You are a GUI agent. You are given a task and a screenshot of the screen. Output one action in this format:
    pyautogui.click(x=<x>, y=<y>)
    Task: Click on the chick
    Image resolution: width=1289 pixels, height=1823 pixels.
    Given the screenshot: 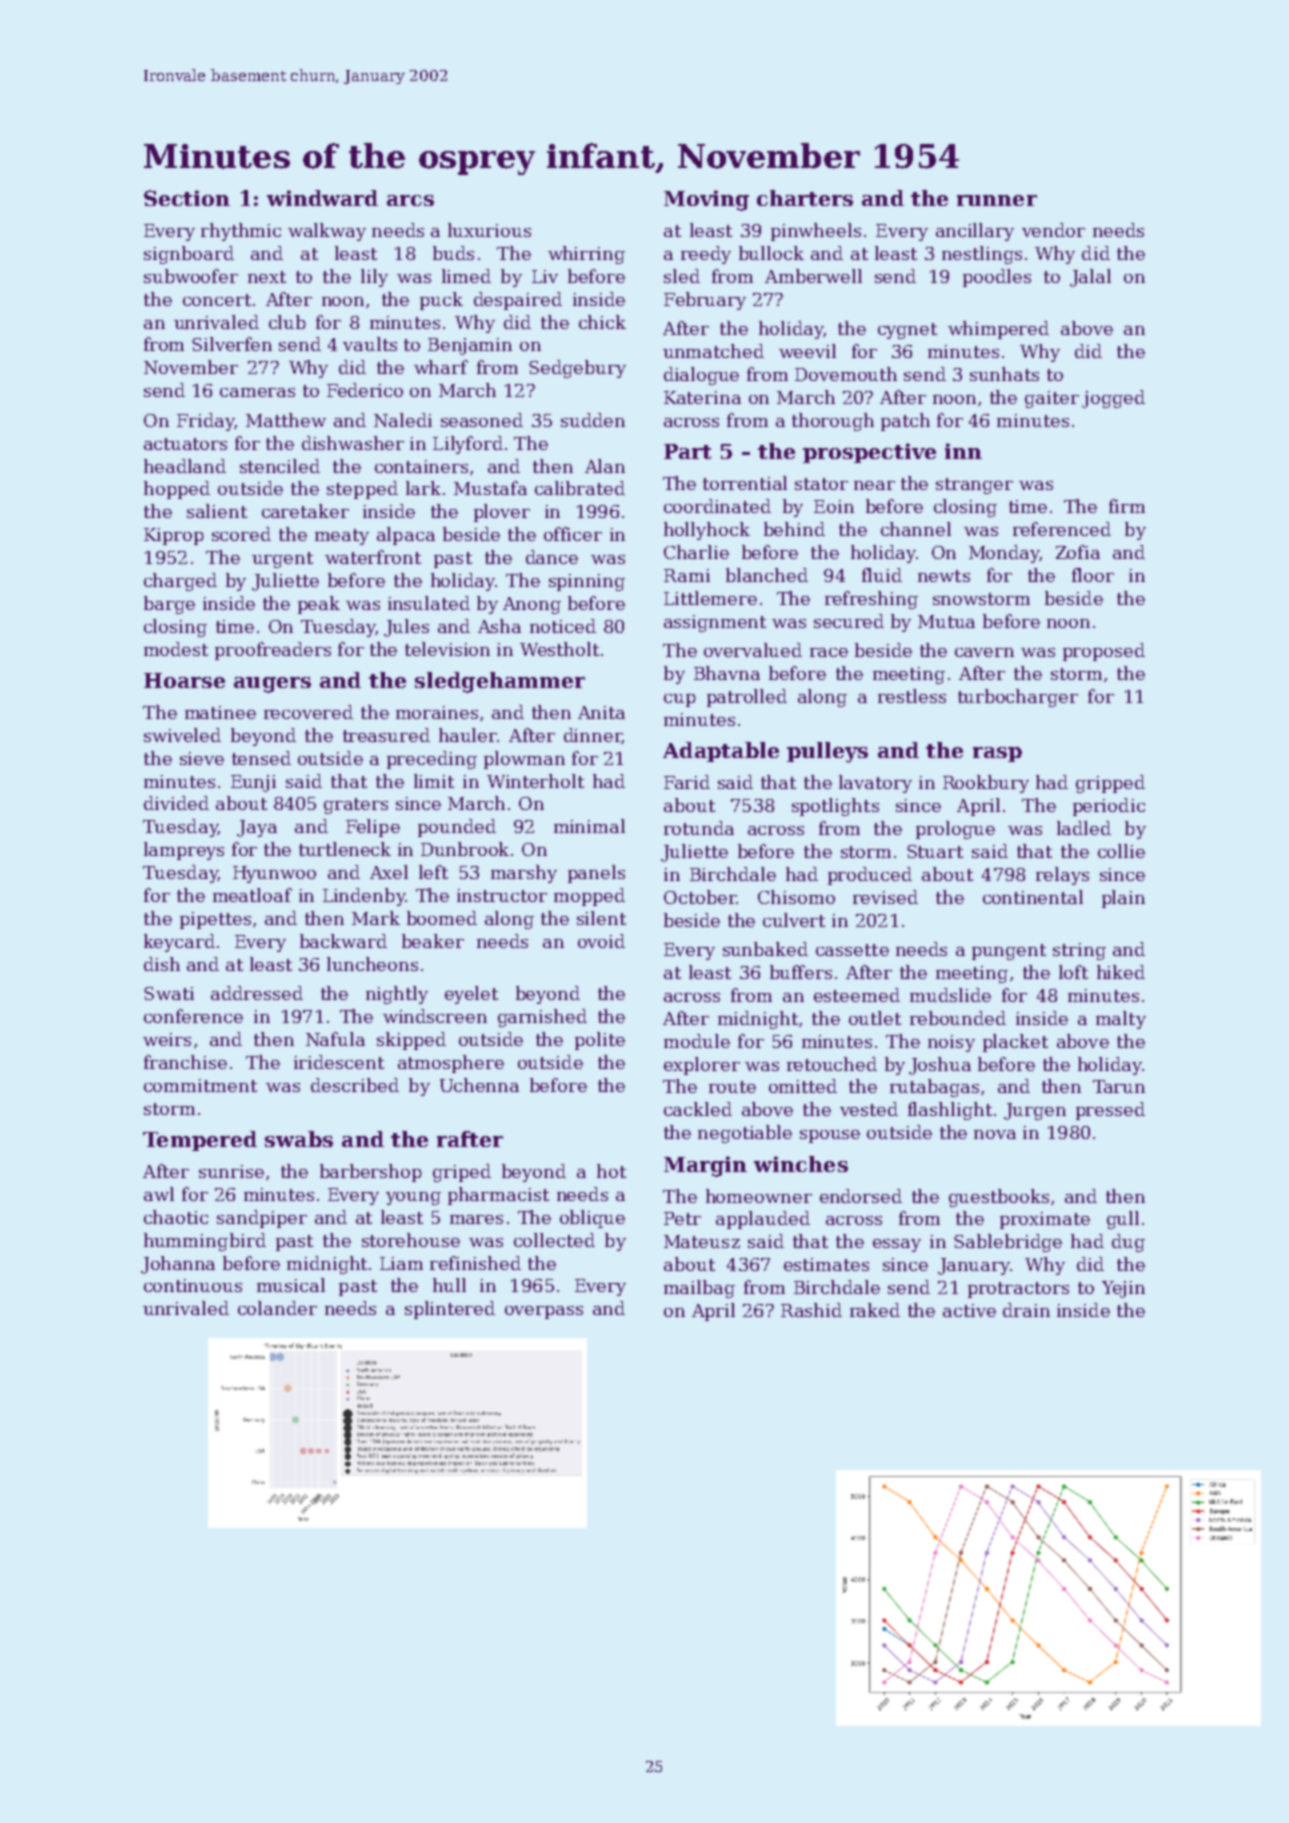 What is the action you would take?
    pyautogui.click(x=602, y=322)
